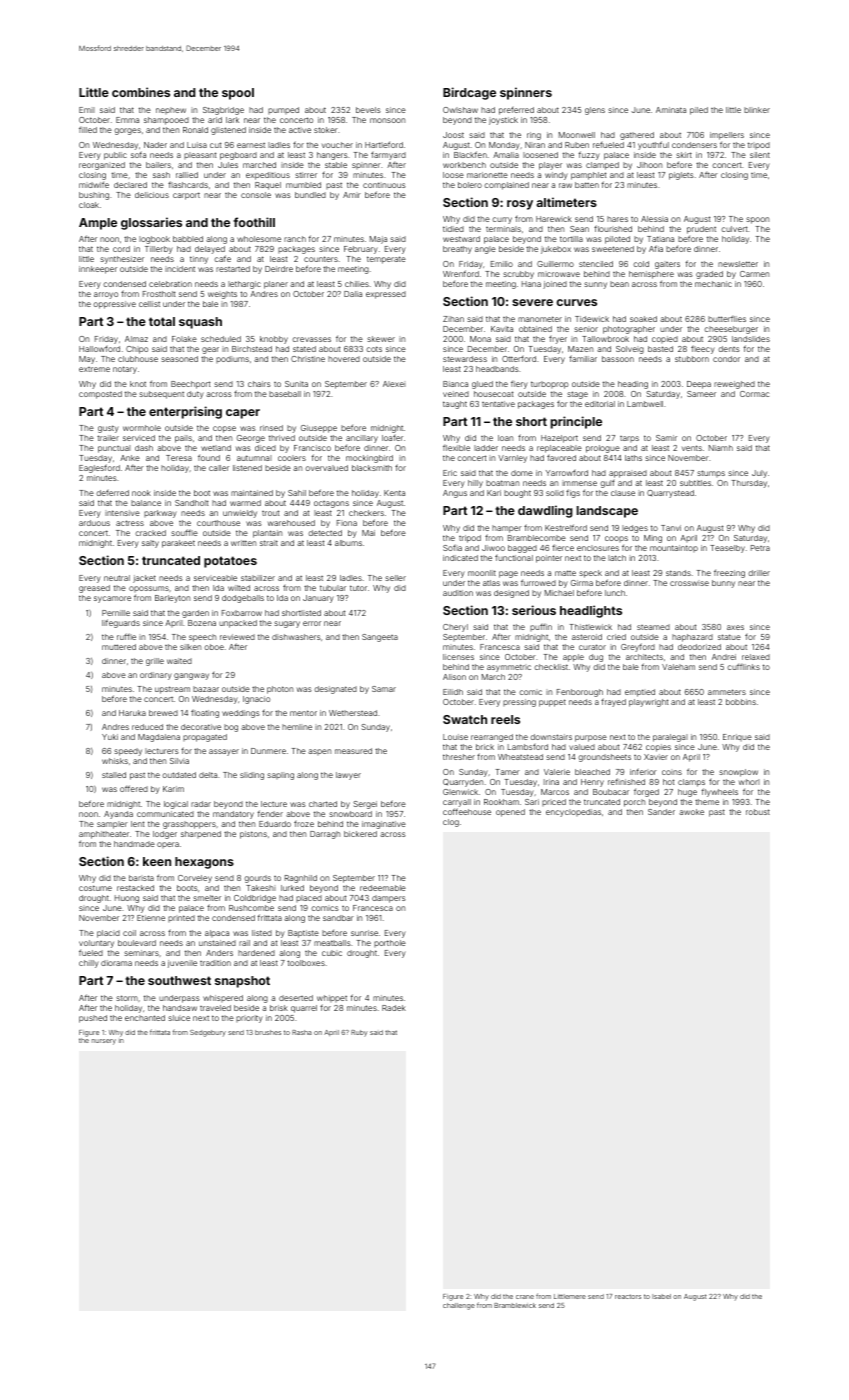 This screenshot has width=849, height=1400. Describe the element at coordinates (515, 1305) in the screenshot. I see `Bramblewick` at that location.
